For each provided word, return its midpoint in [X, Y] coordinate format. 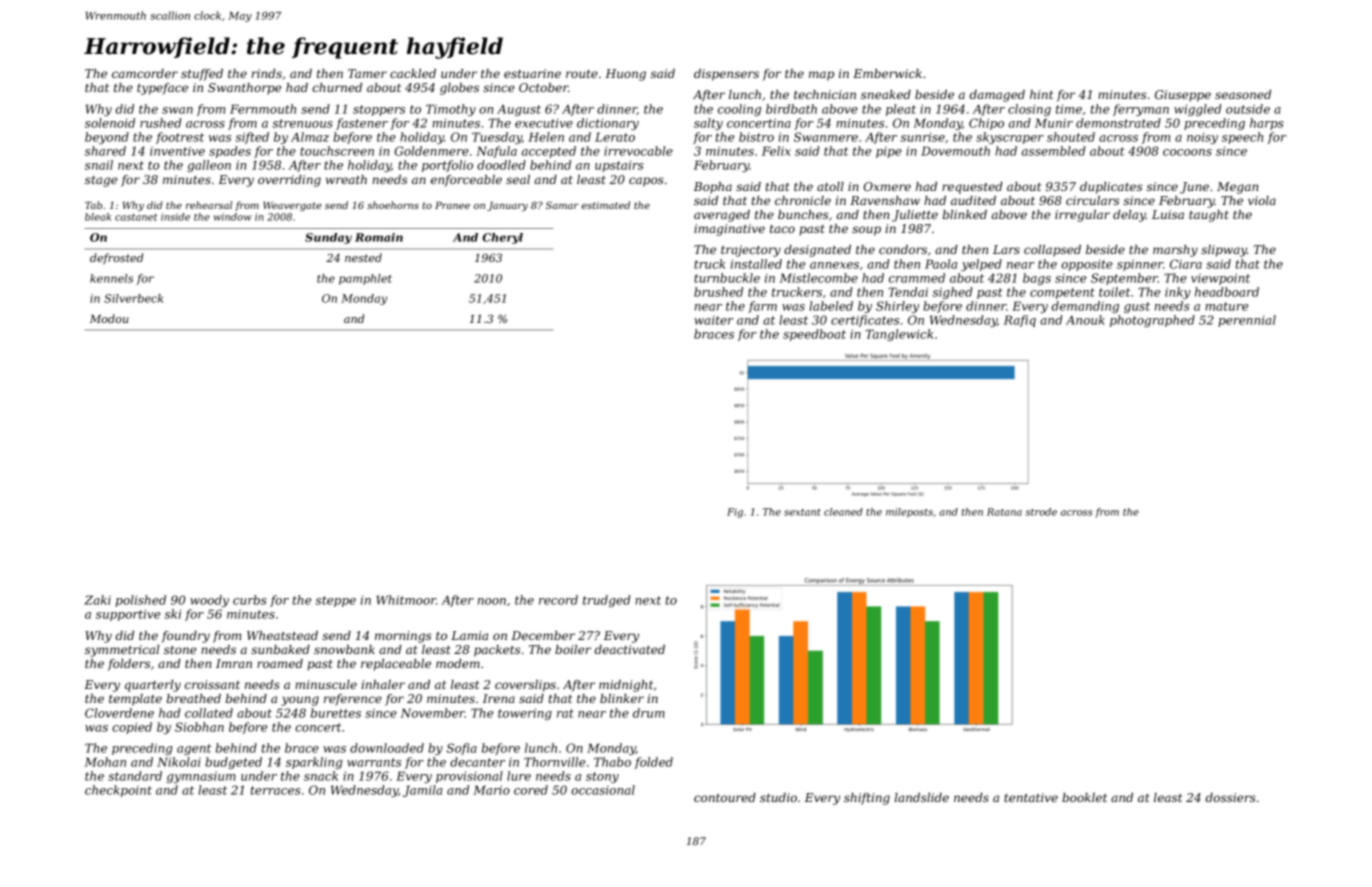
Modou [109, 318]
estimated [606, 205]
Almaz [310, 137]
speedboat [814, 335]
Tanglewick [899, 335]
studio [778, 797]
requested [972, 188]
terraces [276, 790]
